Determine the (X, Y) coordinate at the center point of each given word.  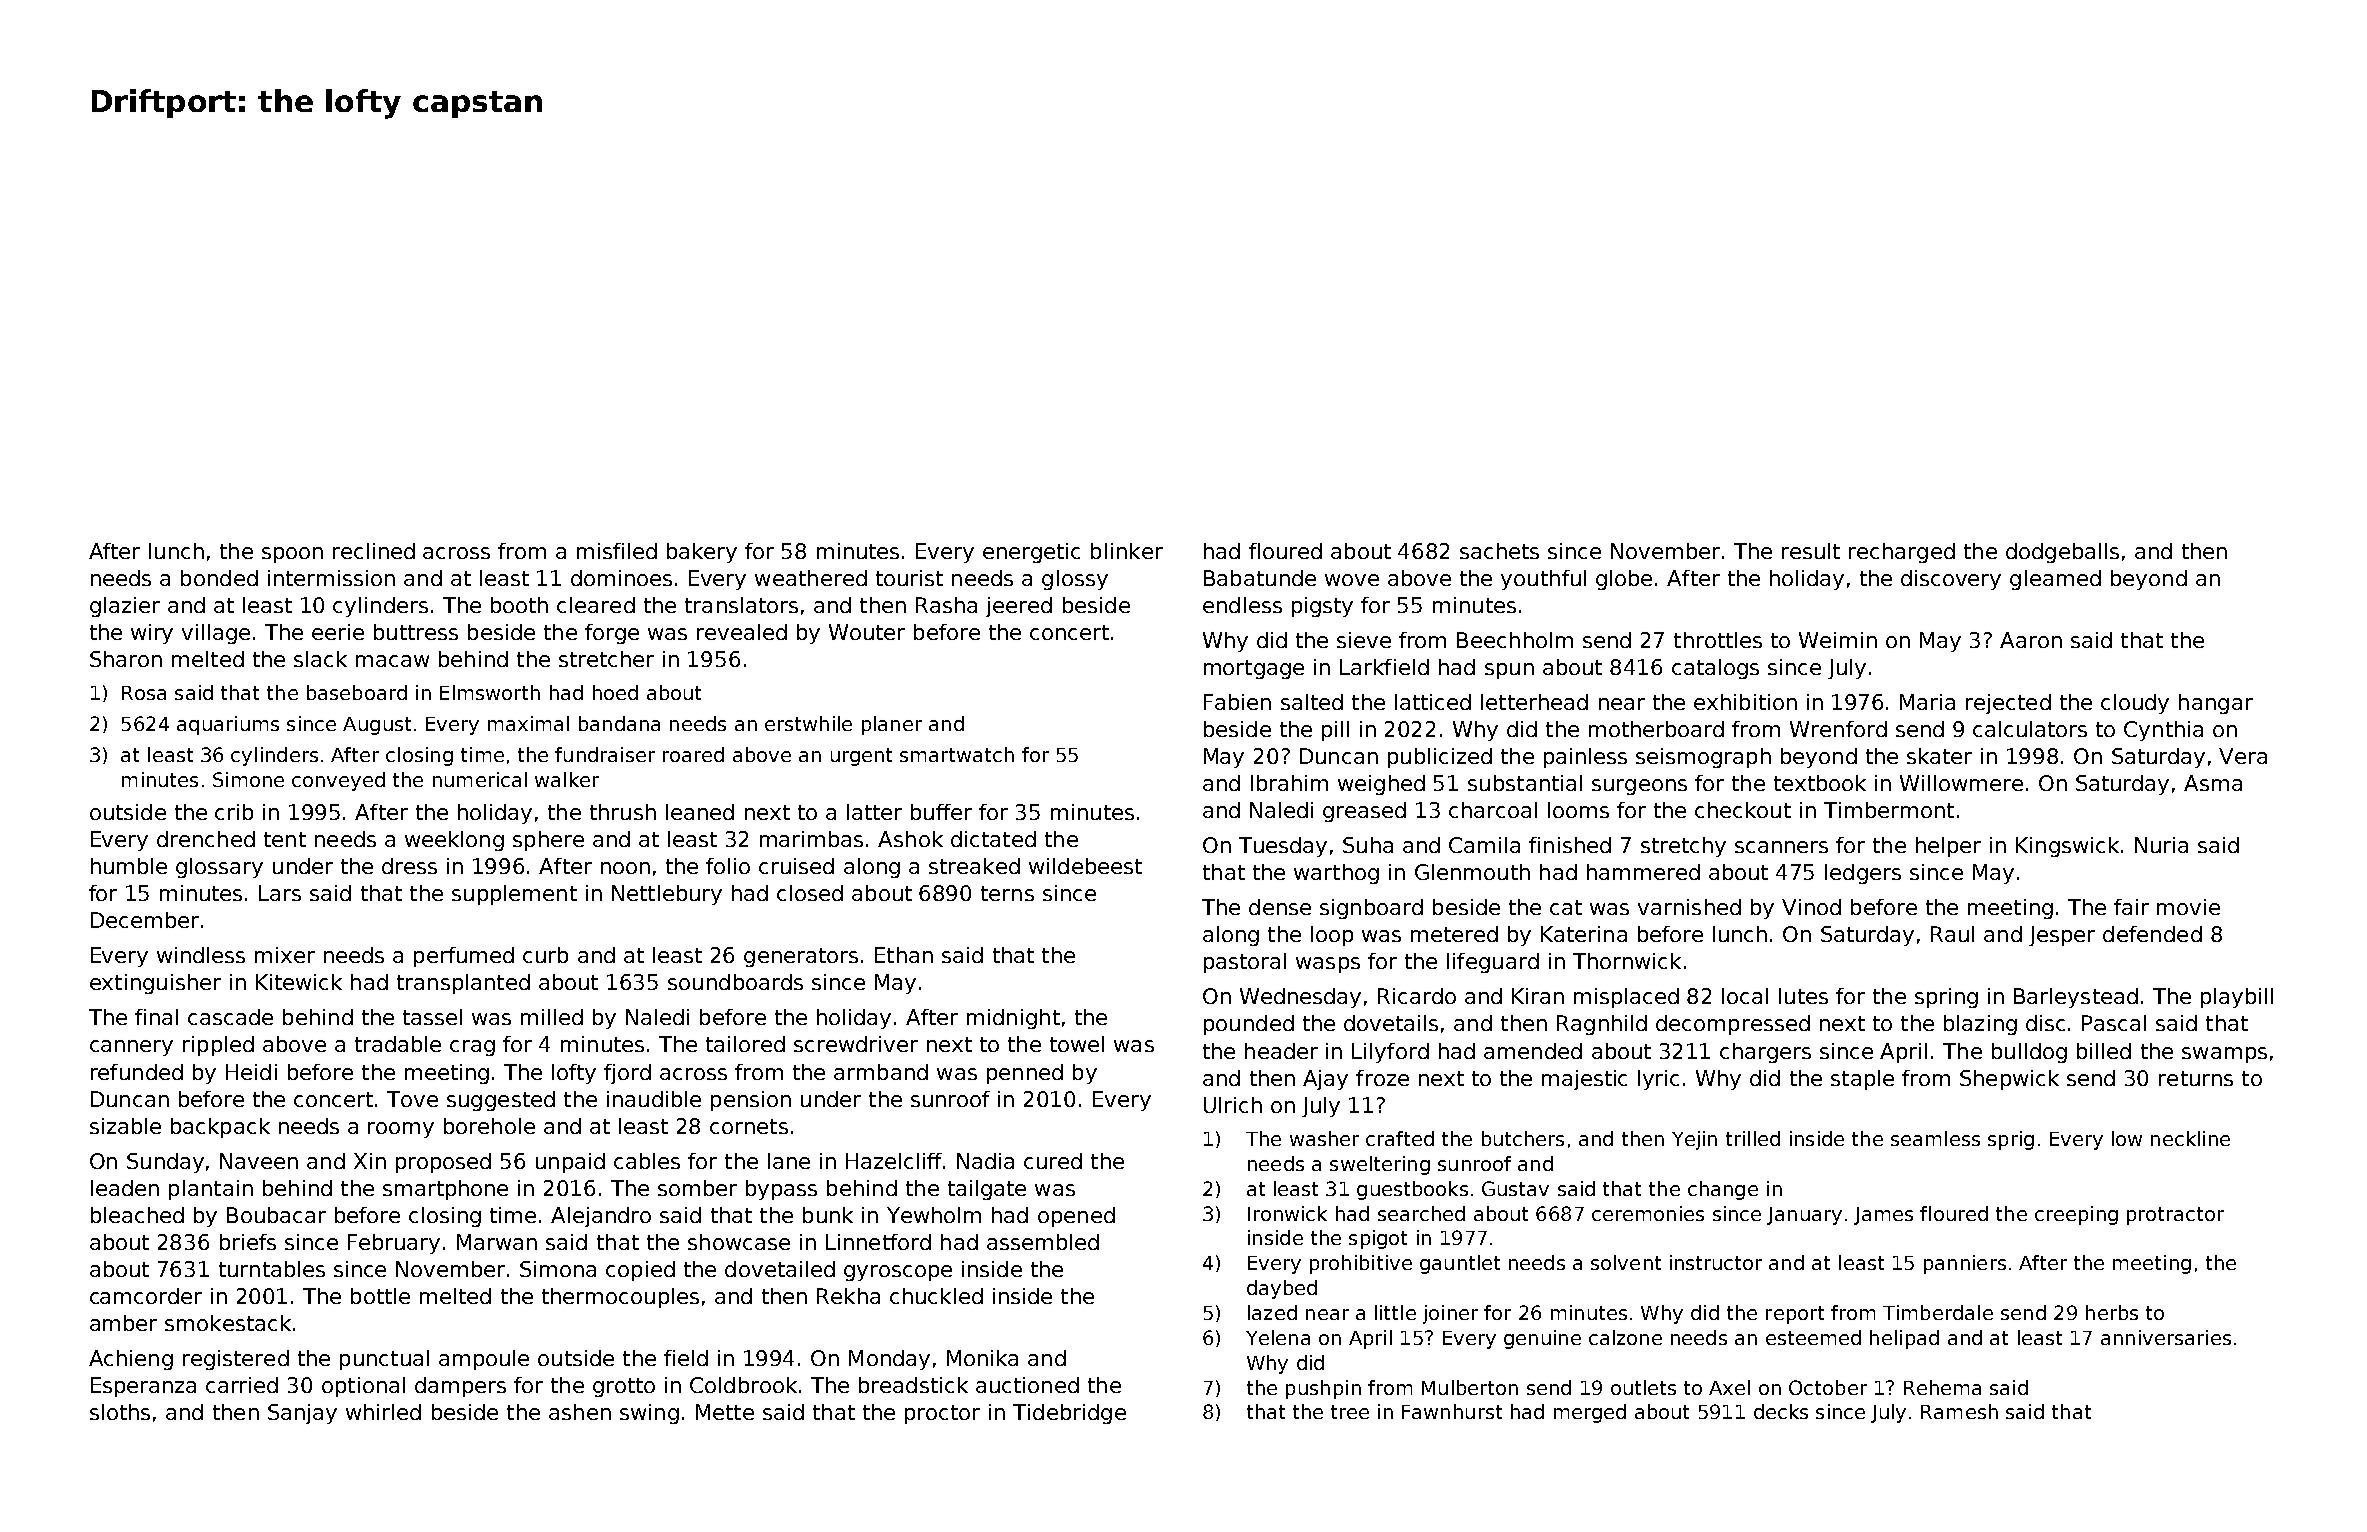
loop (1332, 936)
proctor (942, 1414)
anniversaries (2166, 1337)
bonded (219, 578)
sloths (120, 1412)
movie (2188, 907)
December (145, 920)
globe (1624, 580)
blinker (1127, 551)
